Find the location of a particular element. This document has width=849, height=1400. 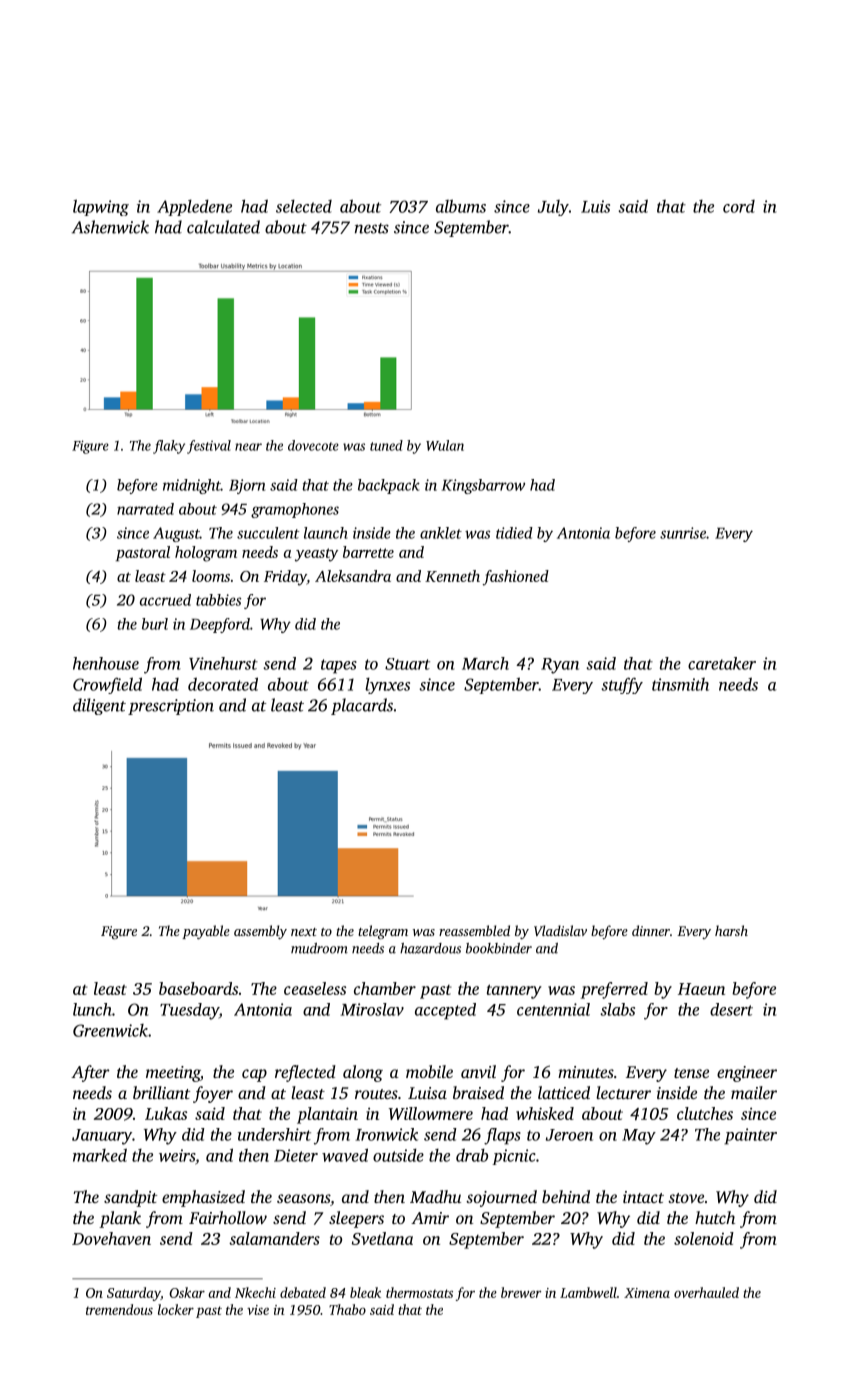

harsh is located at coordinates (731, 930).
